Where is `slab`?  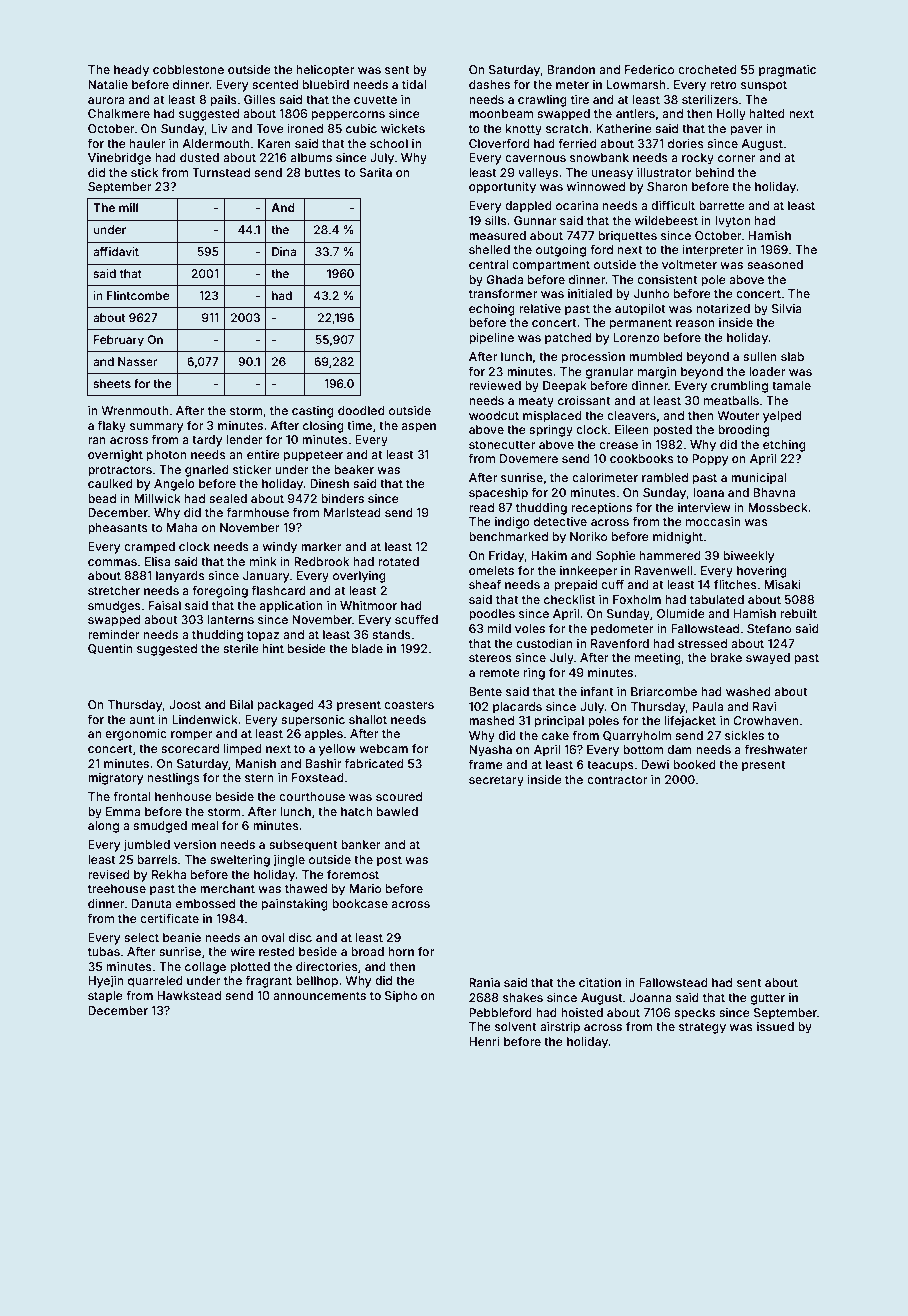 slab is located at coordinates (792, 356).
